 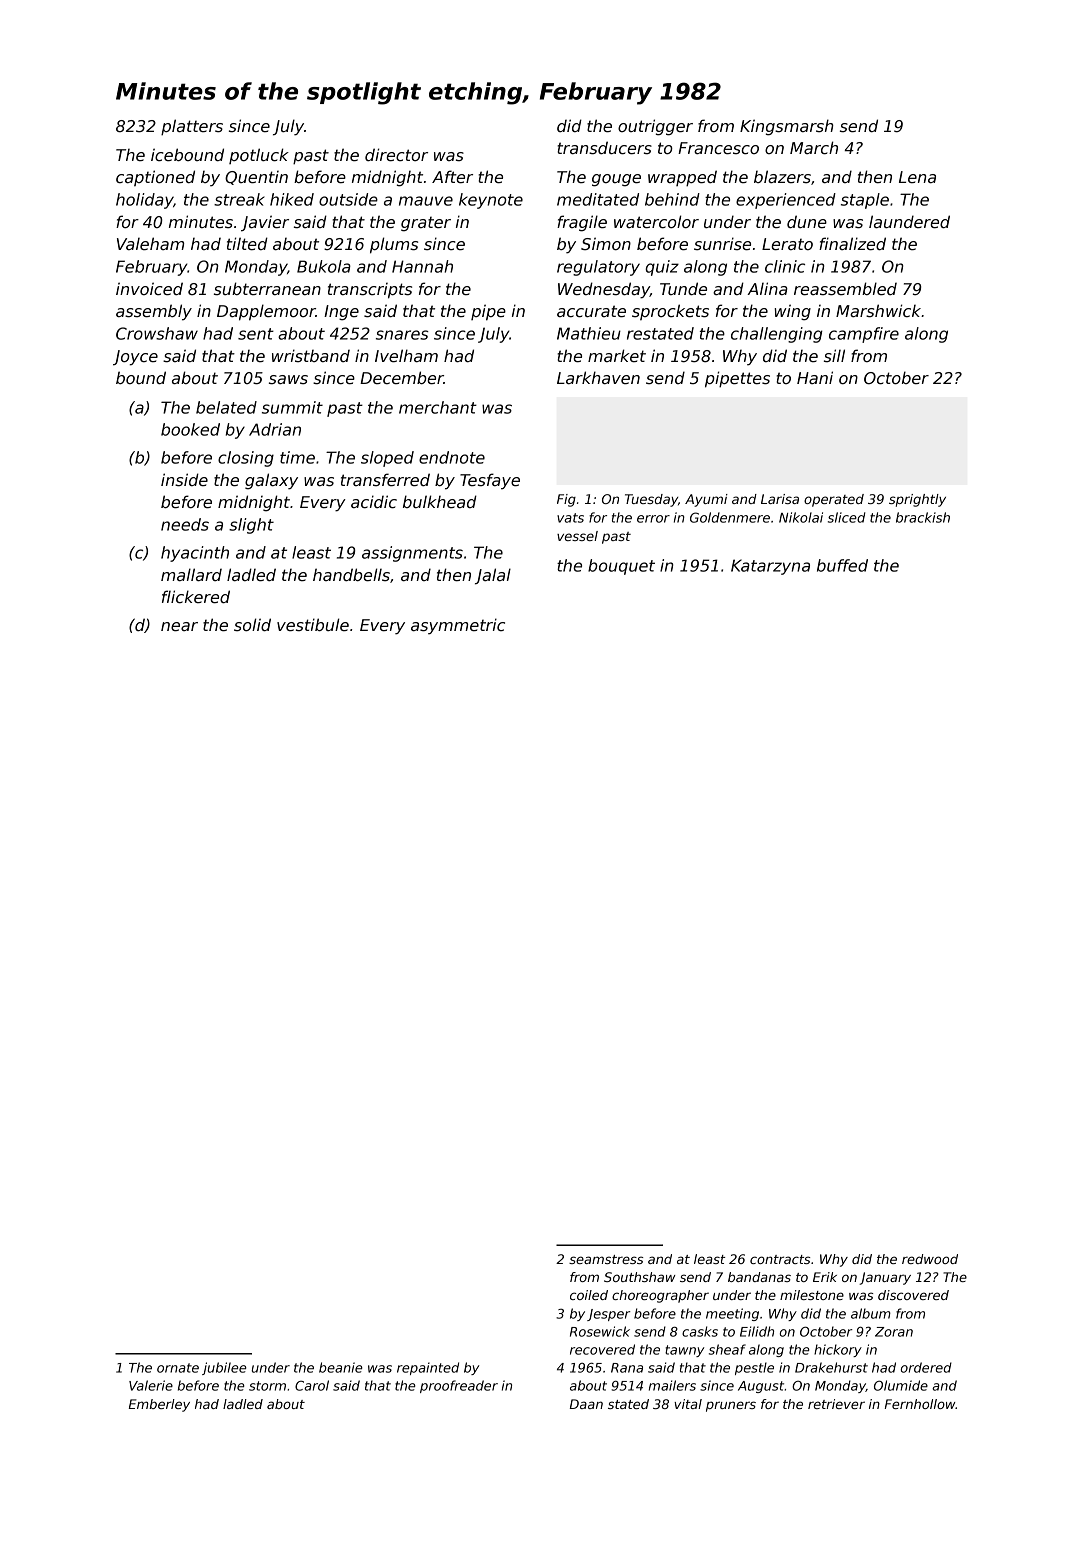 What do you see at coordinates (770, 567) in the image?
I see `Katarzyna` at bounding box center [770, 567].
